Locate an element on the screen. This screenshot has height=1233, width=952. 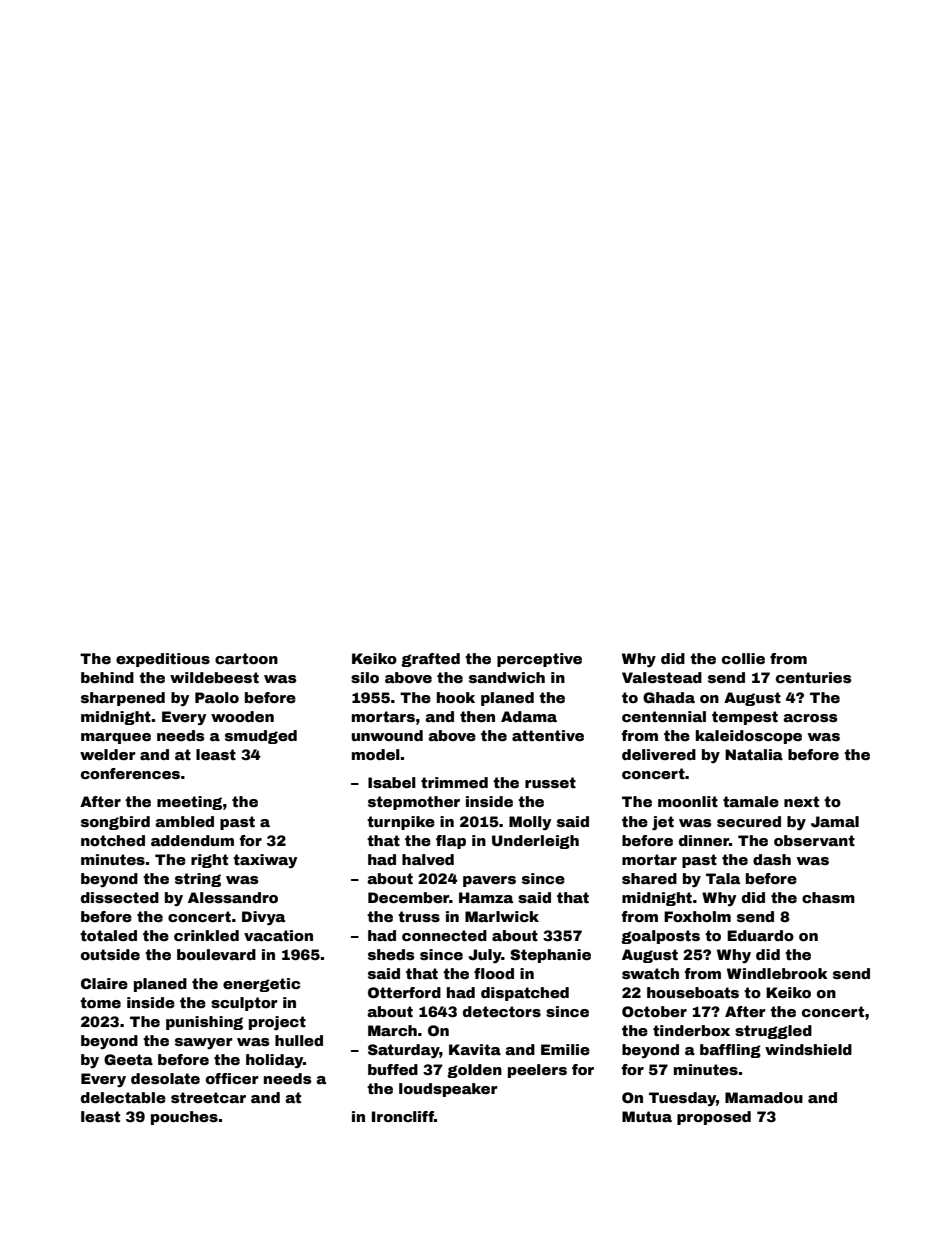
detectors is located at coordinates (502, 1011).
